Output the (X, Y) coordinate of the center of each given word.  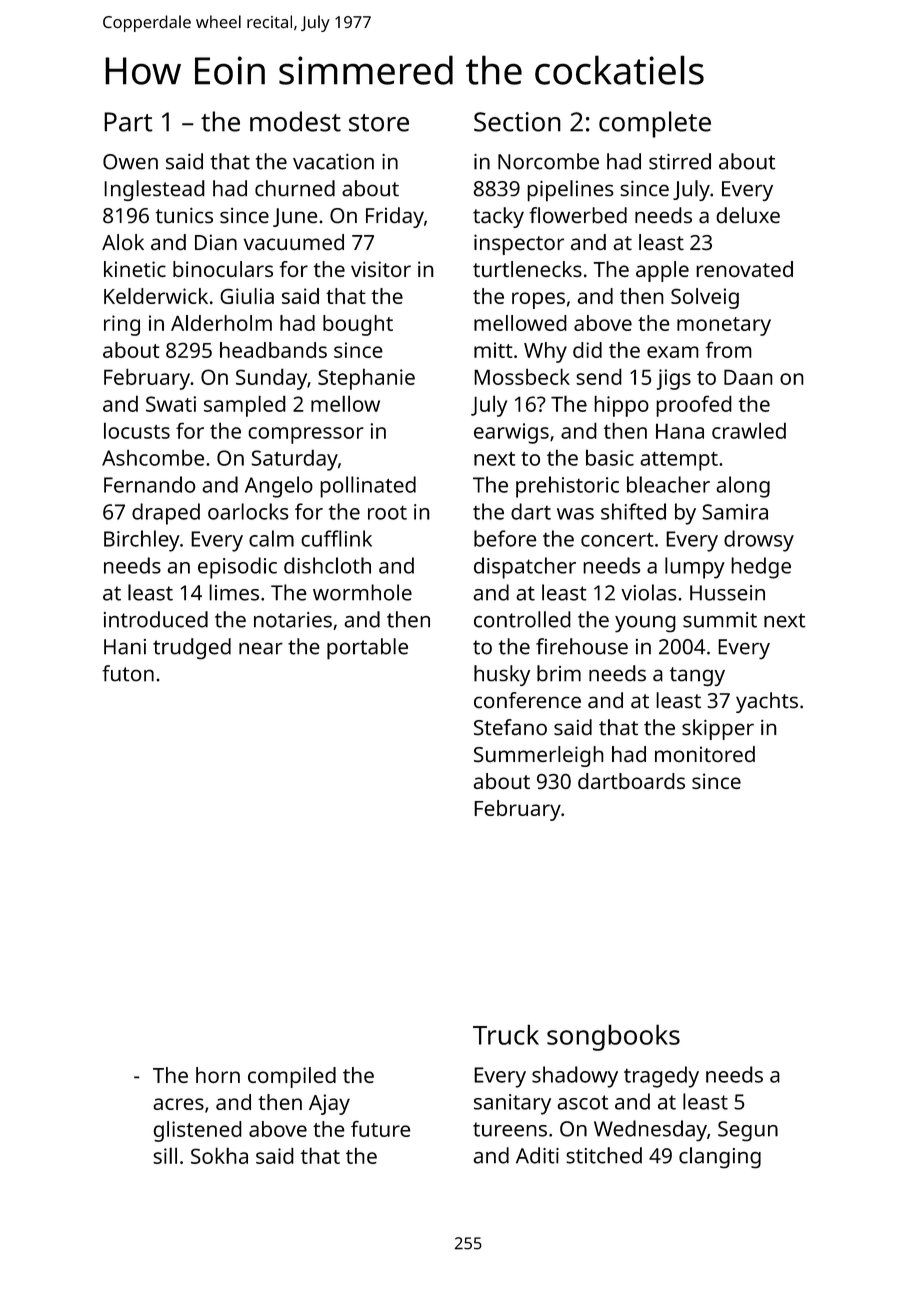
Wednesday (650, 1130)
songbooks (613, 1037)
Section (517, 122)
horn (218, 1075)
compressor (306, 435)
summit (720, 620)
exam (673, 352)
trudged (192, 648)
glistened (197, 1131)
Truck (506, 1034)
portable (367, 649)
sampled (245, 406)
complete (655, 124)
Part (128, 122)
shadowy (575, 1077)
